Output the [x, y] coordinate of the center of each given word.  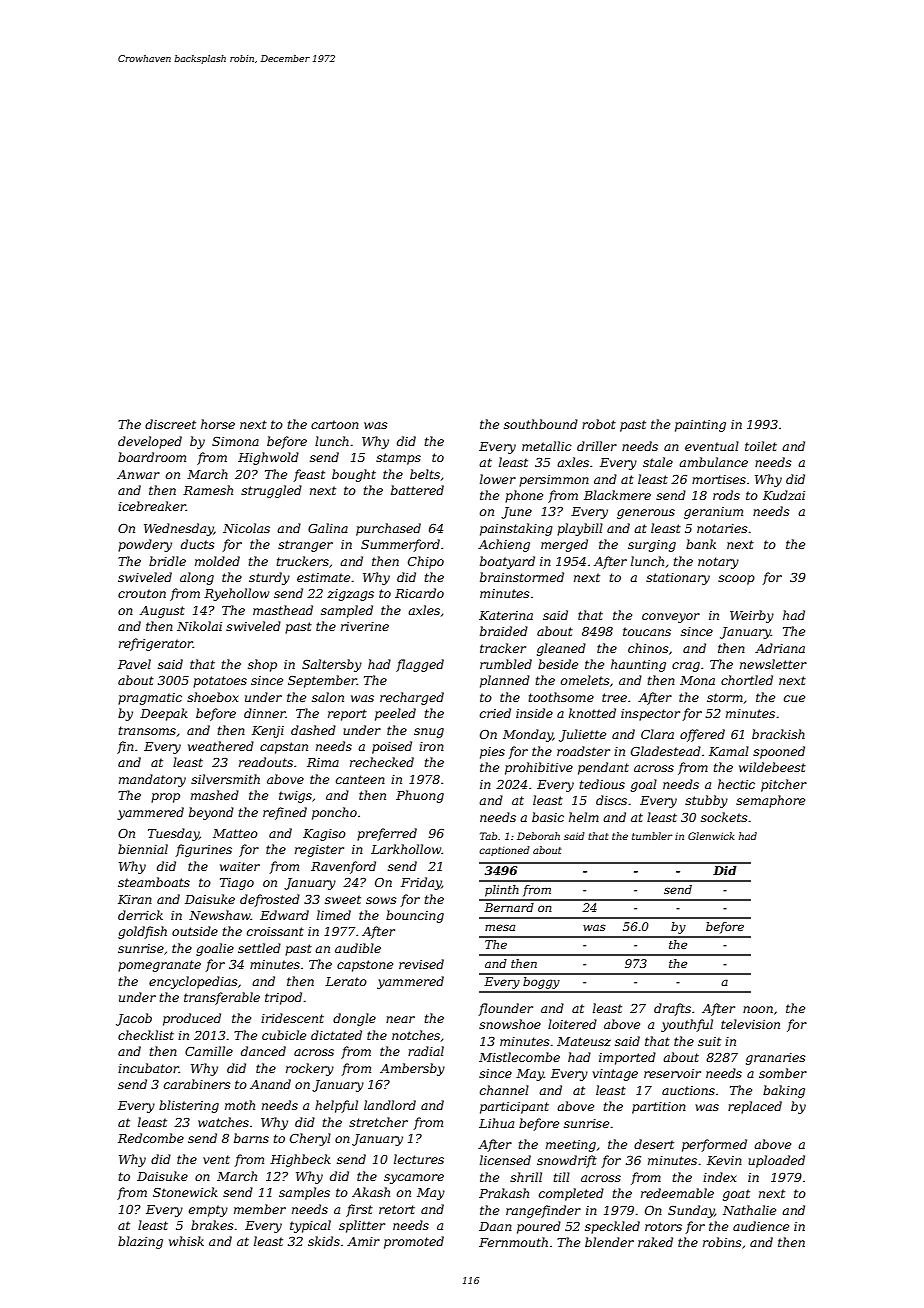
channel [504, 1090]
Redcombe [151, 1138]
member [260, 1209]
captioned [504, 851]
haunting [638, 665]
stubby [706, 801]
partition [659, 1108]
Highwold [268, 458]
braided [504, 631]
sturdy [269, 578]
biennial [143, 849]
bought [354, 475]
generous [646, 514]
